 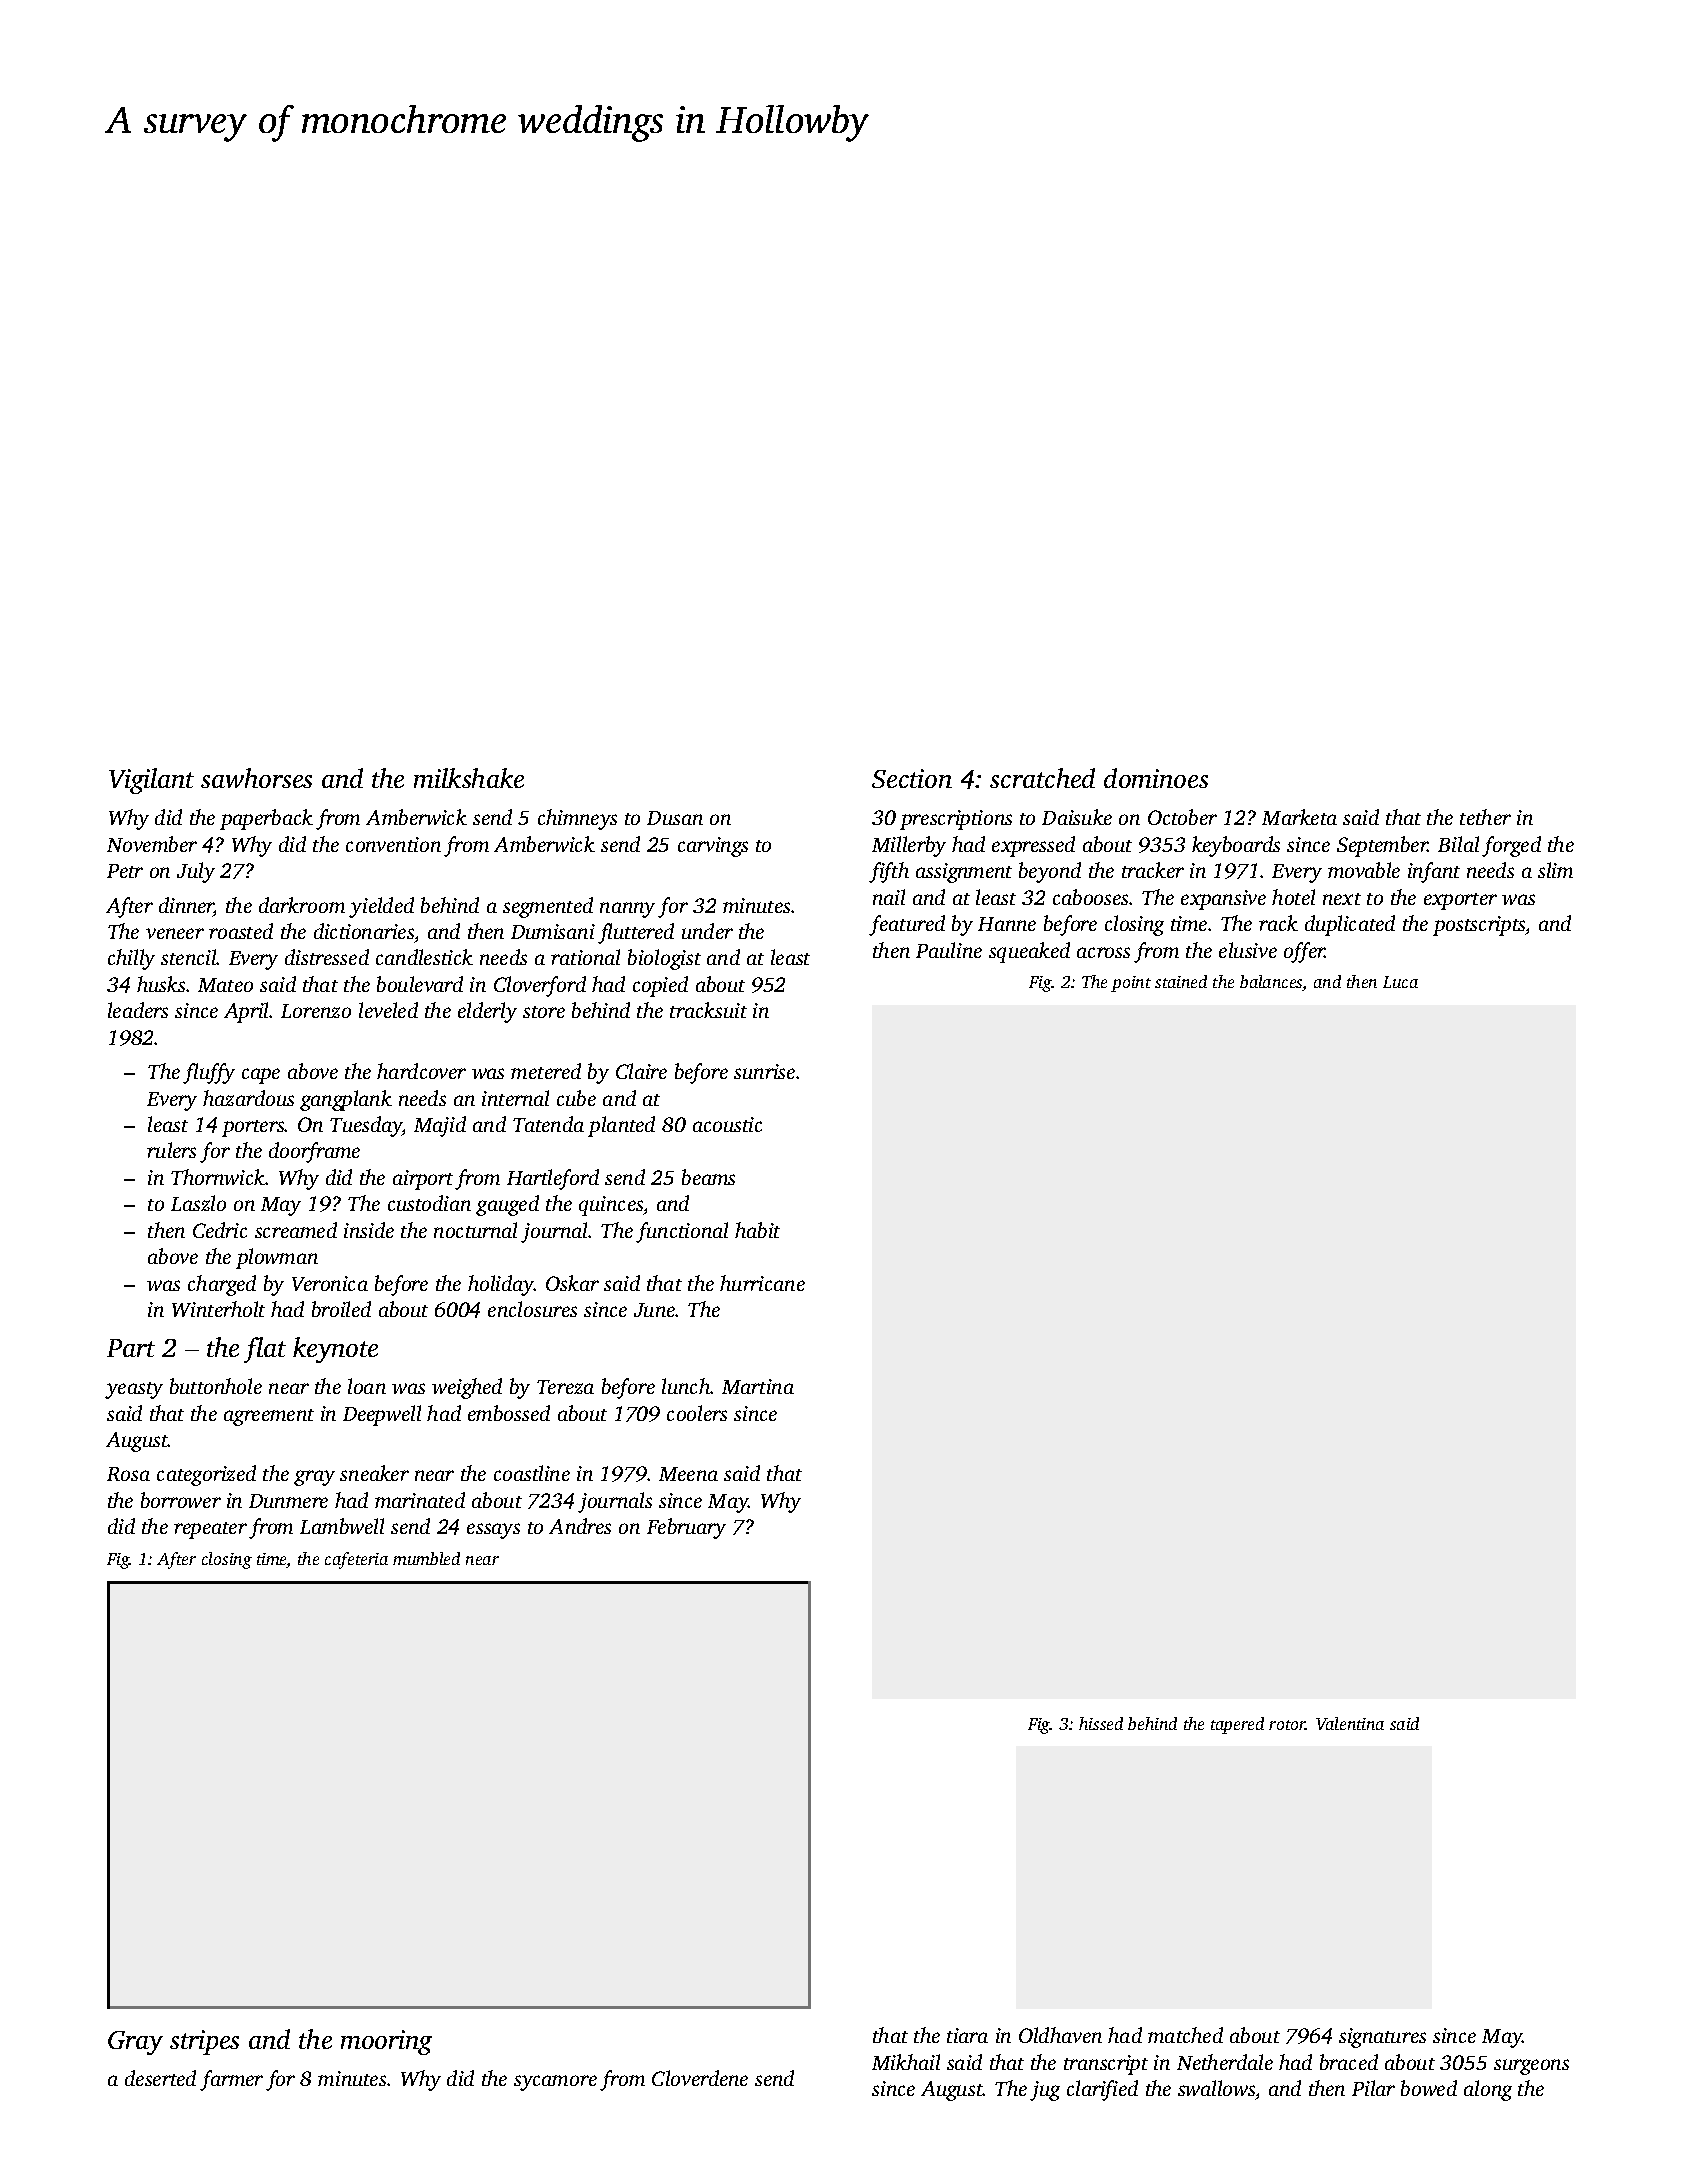 I want to click on dominoes, so click(x=1156, y=778).
